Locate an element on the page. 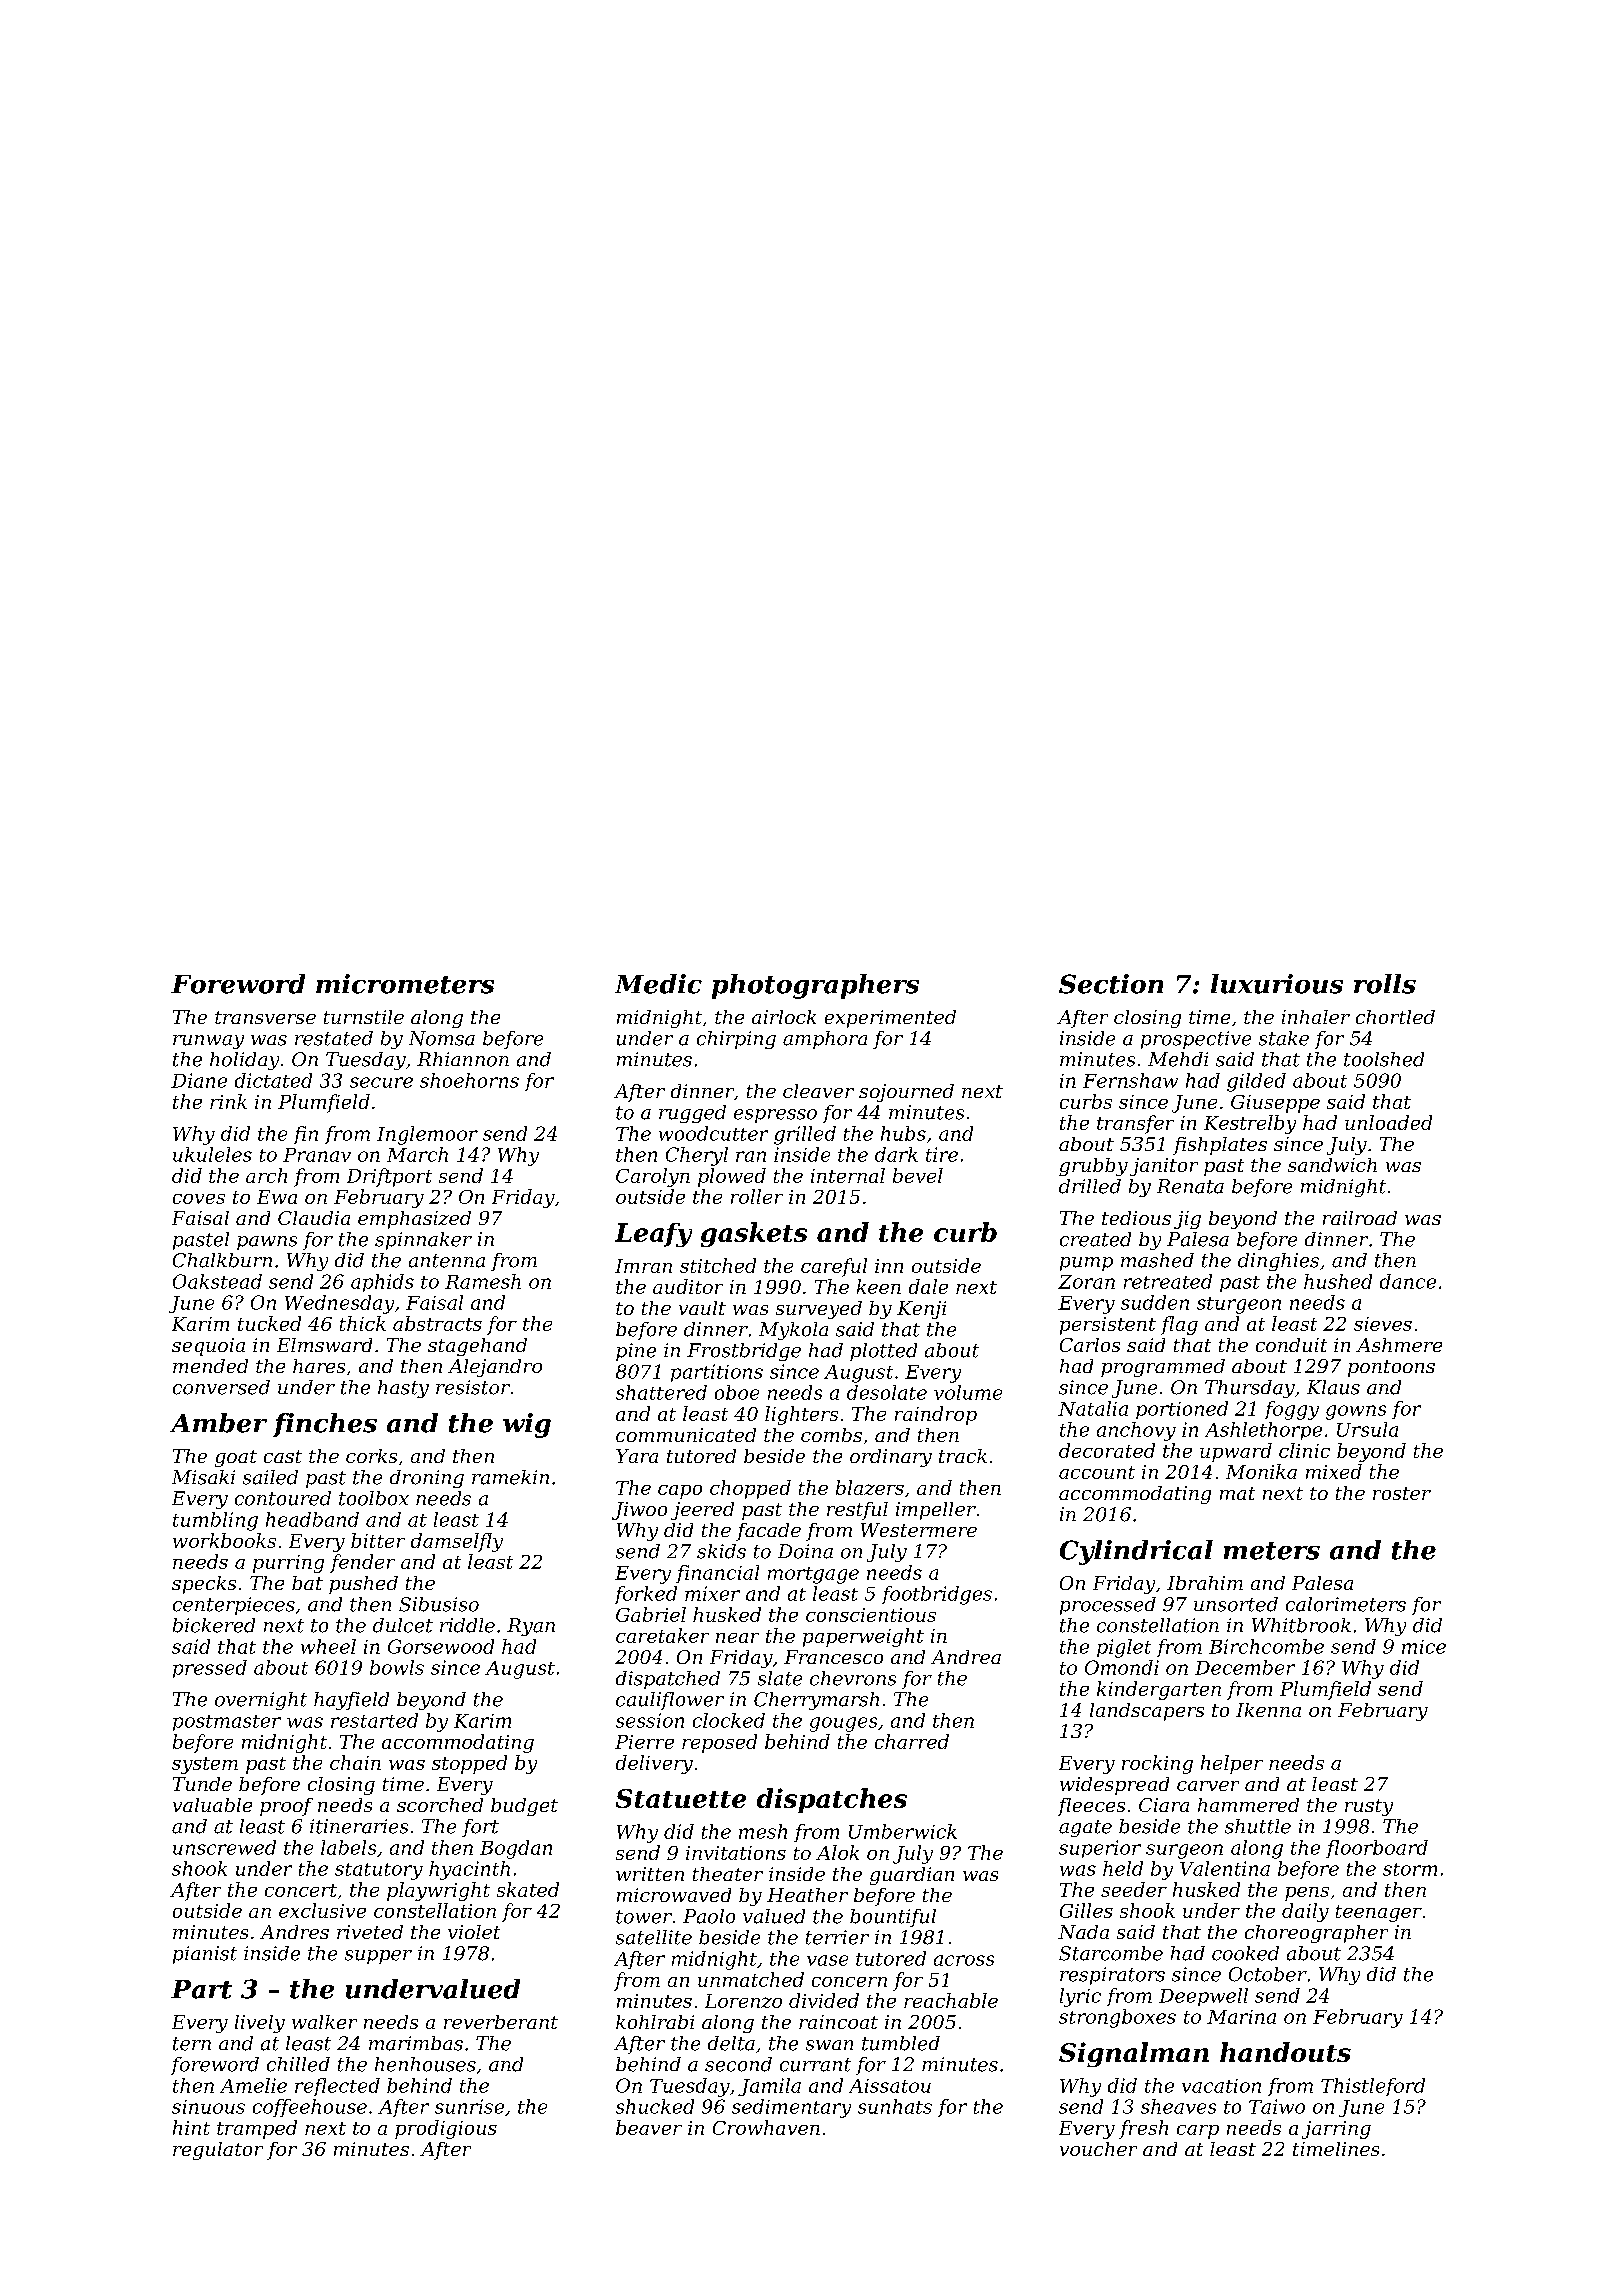  turnstile is located at coordinates (364, 1017).
